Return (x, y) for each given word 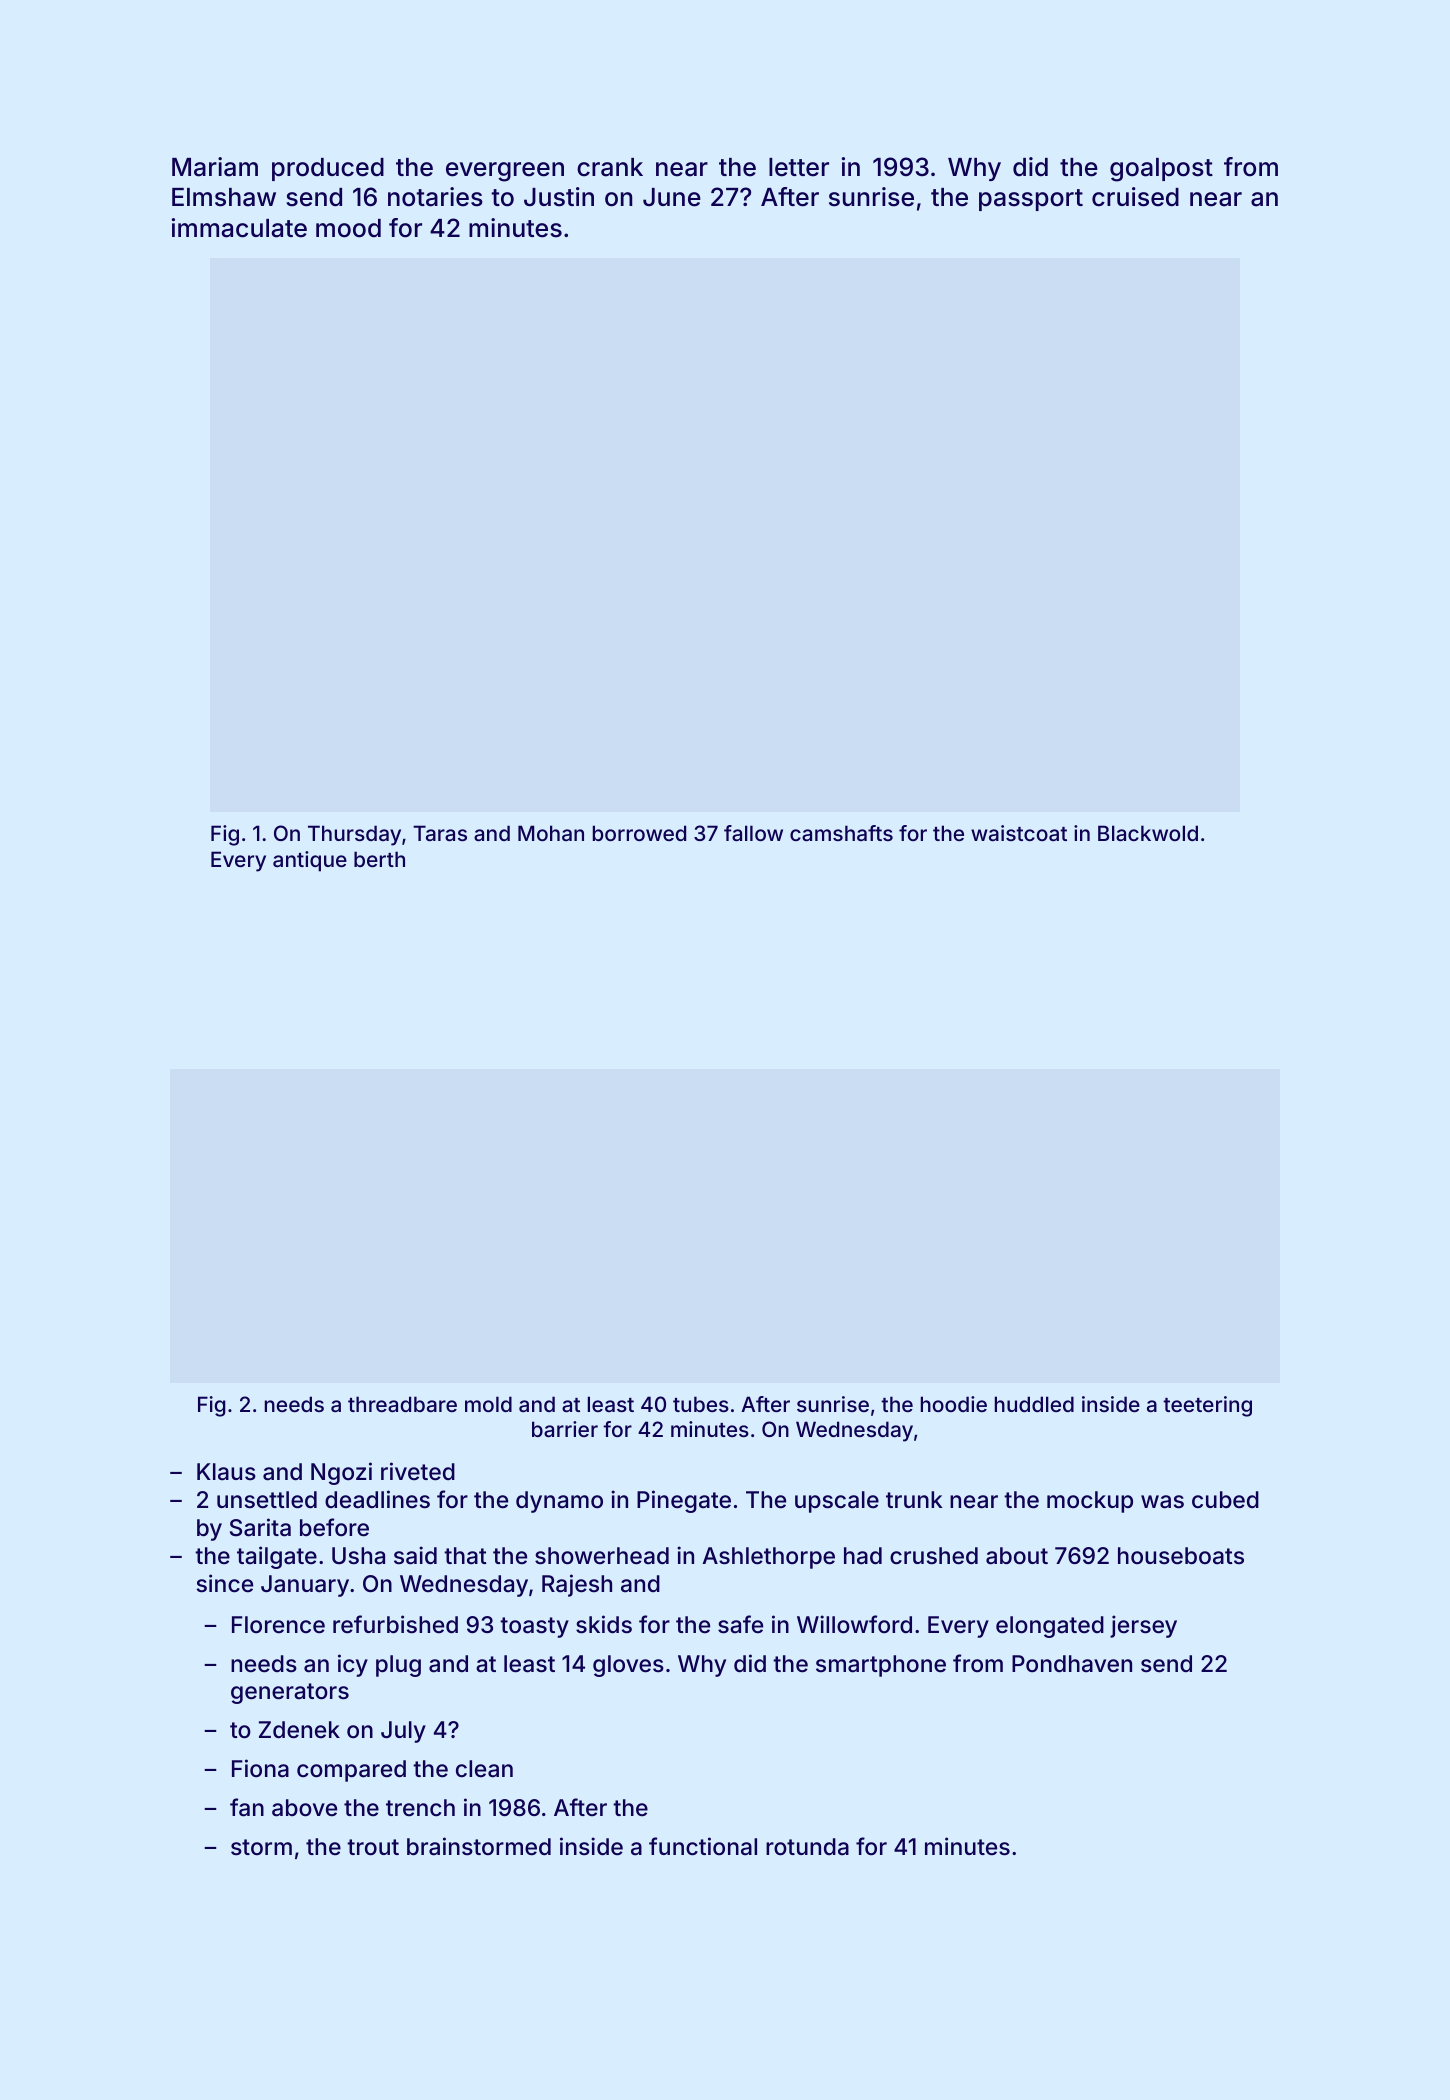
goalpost (1161, 170)
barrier (565, 1429)
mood (348, 228)
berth (379, 859)
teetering (1207, 1406)
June (672, 197)
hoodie (954, 1404)
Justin (559, 197)
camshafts (841, 833)
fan (247, 1807)
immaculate (239, 228)
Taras (440, 833)
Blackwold (1148, 833)
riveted (418, 1471)
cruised (1135, 197)
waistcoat (1019, 833)
